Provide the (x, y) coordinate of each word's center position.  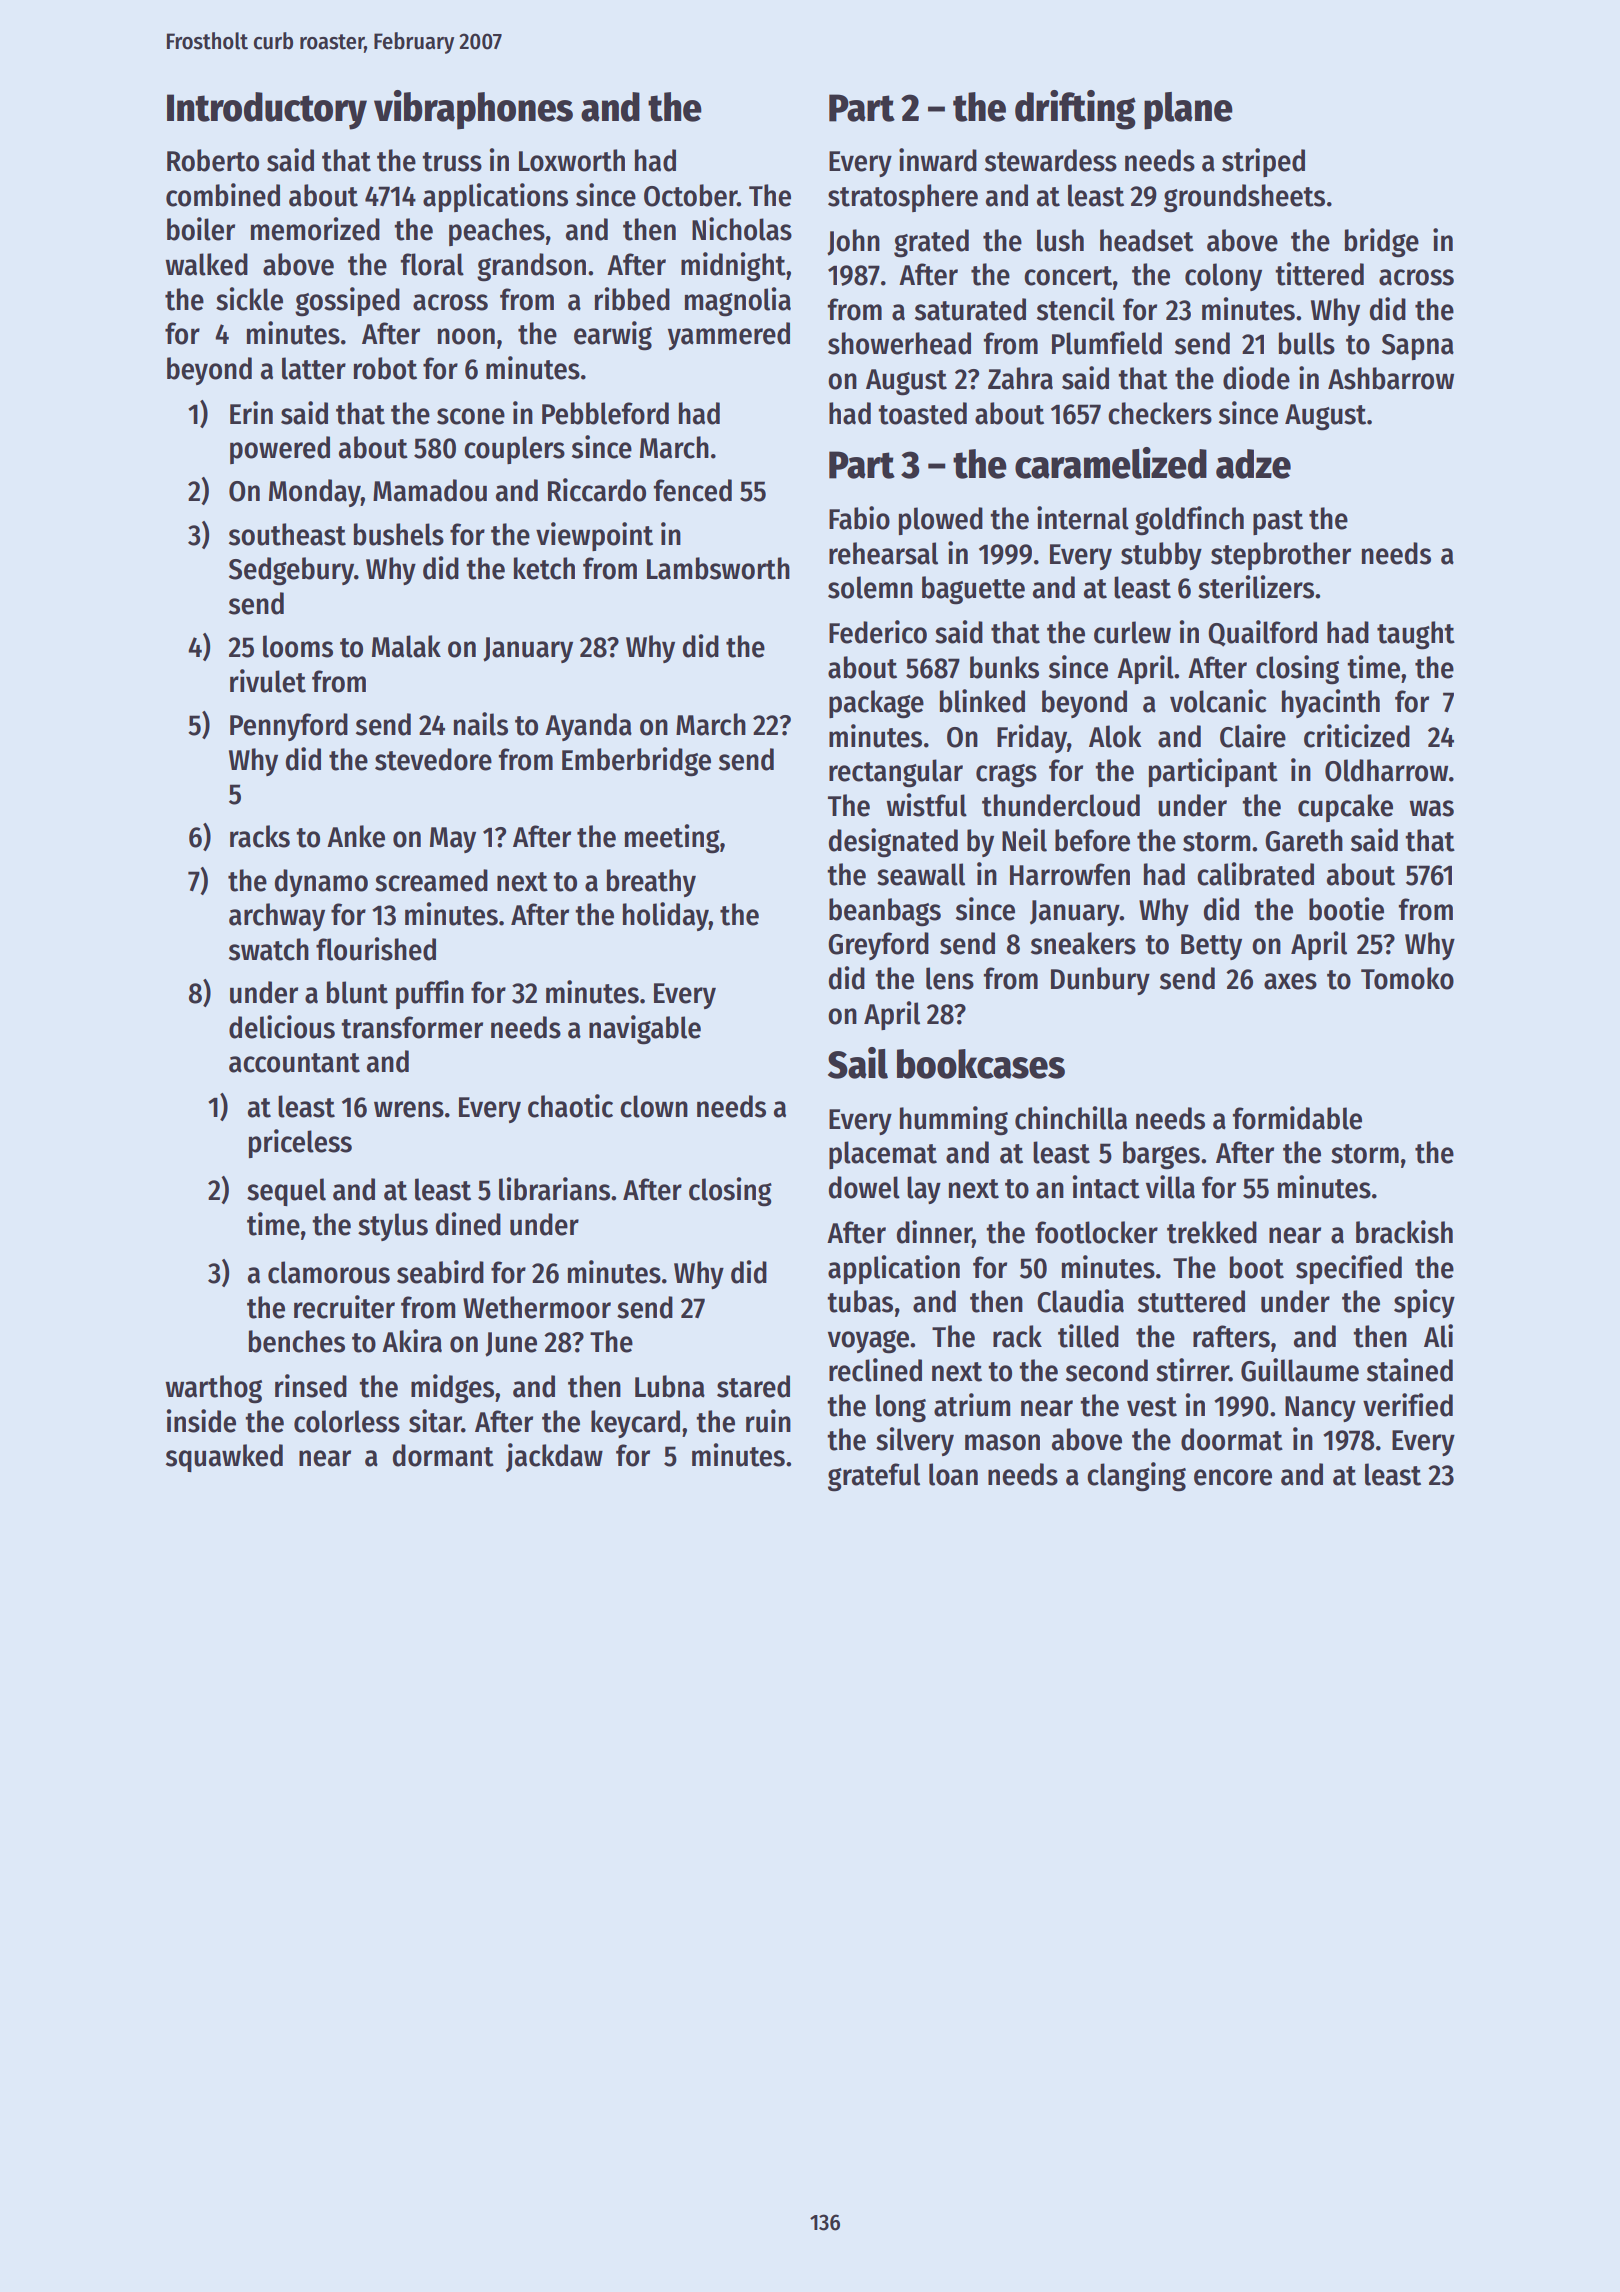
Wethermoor (537, 1307)
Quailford (1262, 633)
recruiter (344, 1307)
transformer (412, 1027)
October (690, 195)
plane (1188, 111)
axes (1290, 981)
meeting (672, 839)
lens (950, 978)
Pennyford (289, 727)
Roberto (213, 160)
